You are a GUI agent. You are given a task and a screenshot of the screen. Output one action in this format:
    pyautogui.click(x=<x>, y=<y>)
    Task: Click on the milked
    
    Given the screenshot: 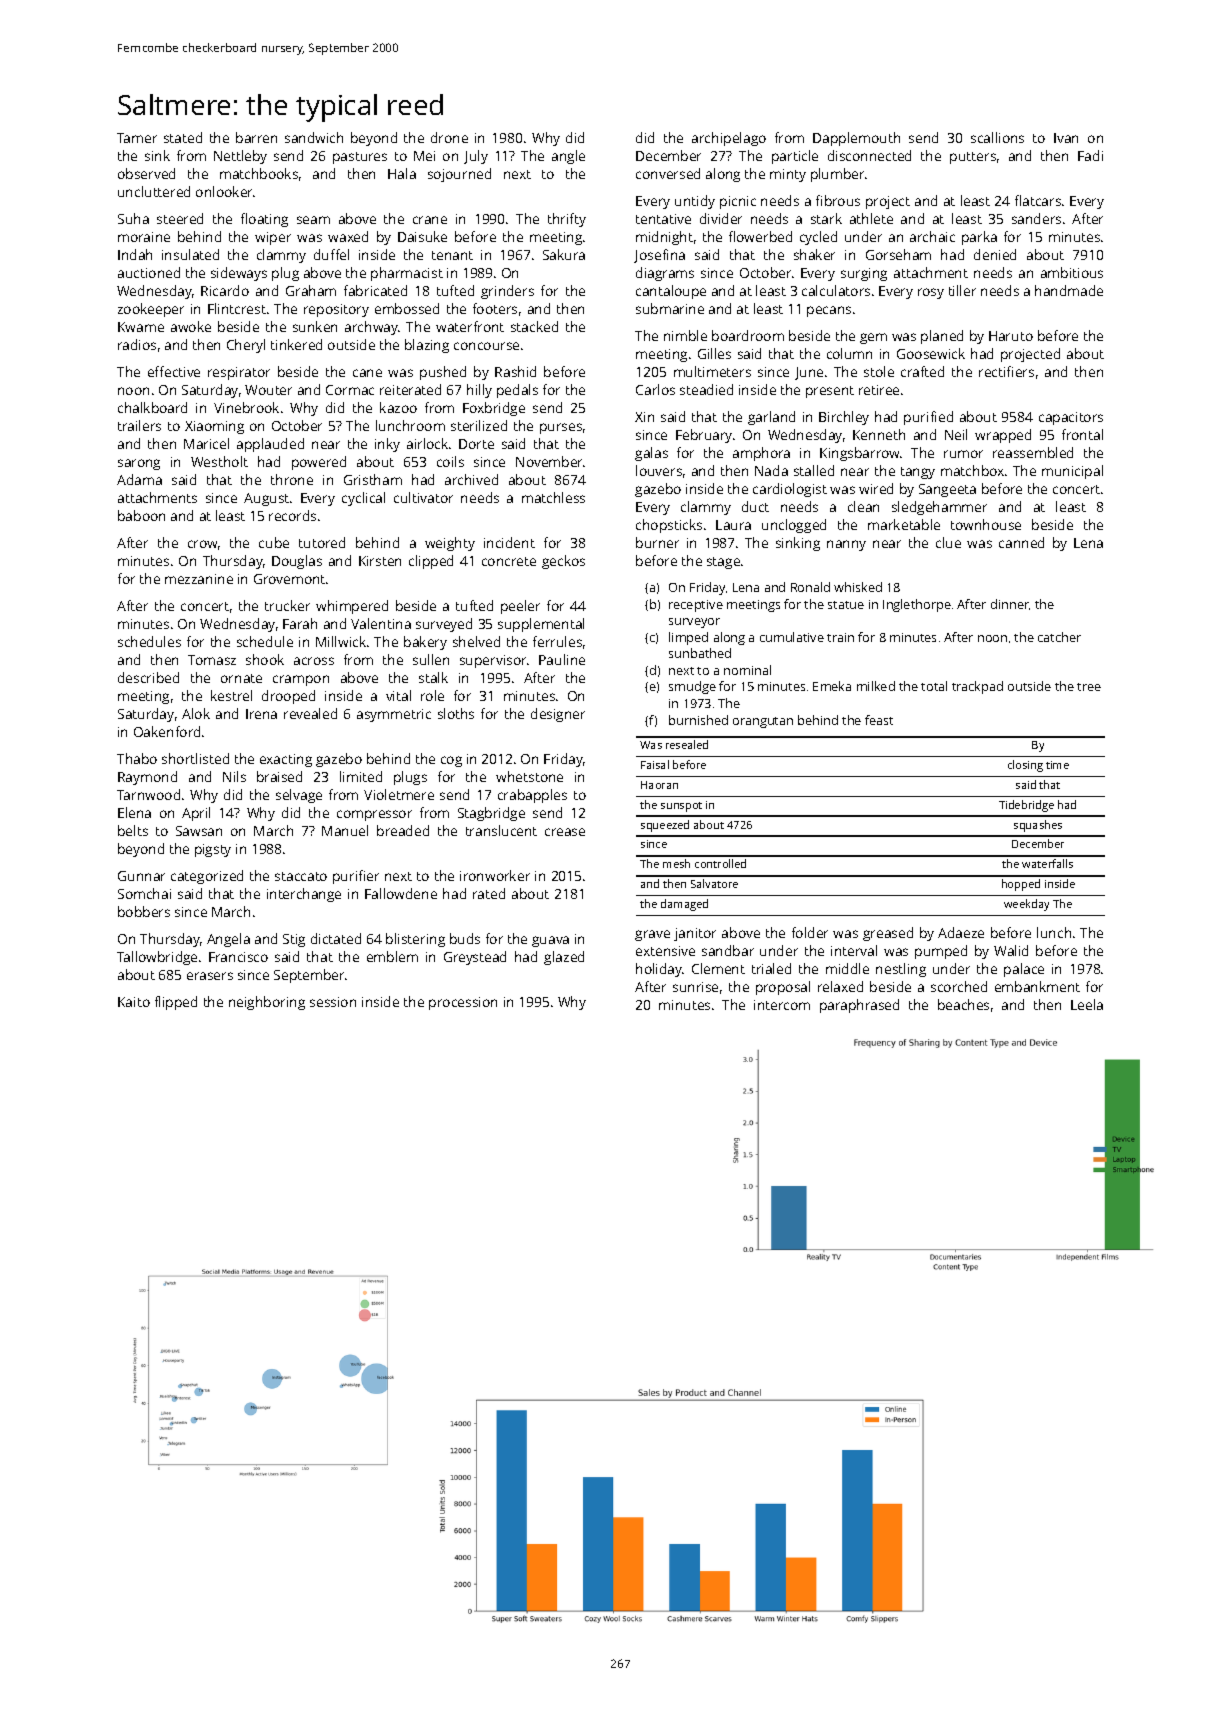 What is the action you would take?
    pyautogui.click(x=876, y=686)
